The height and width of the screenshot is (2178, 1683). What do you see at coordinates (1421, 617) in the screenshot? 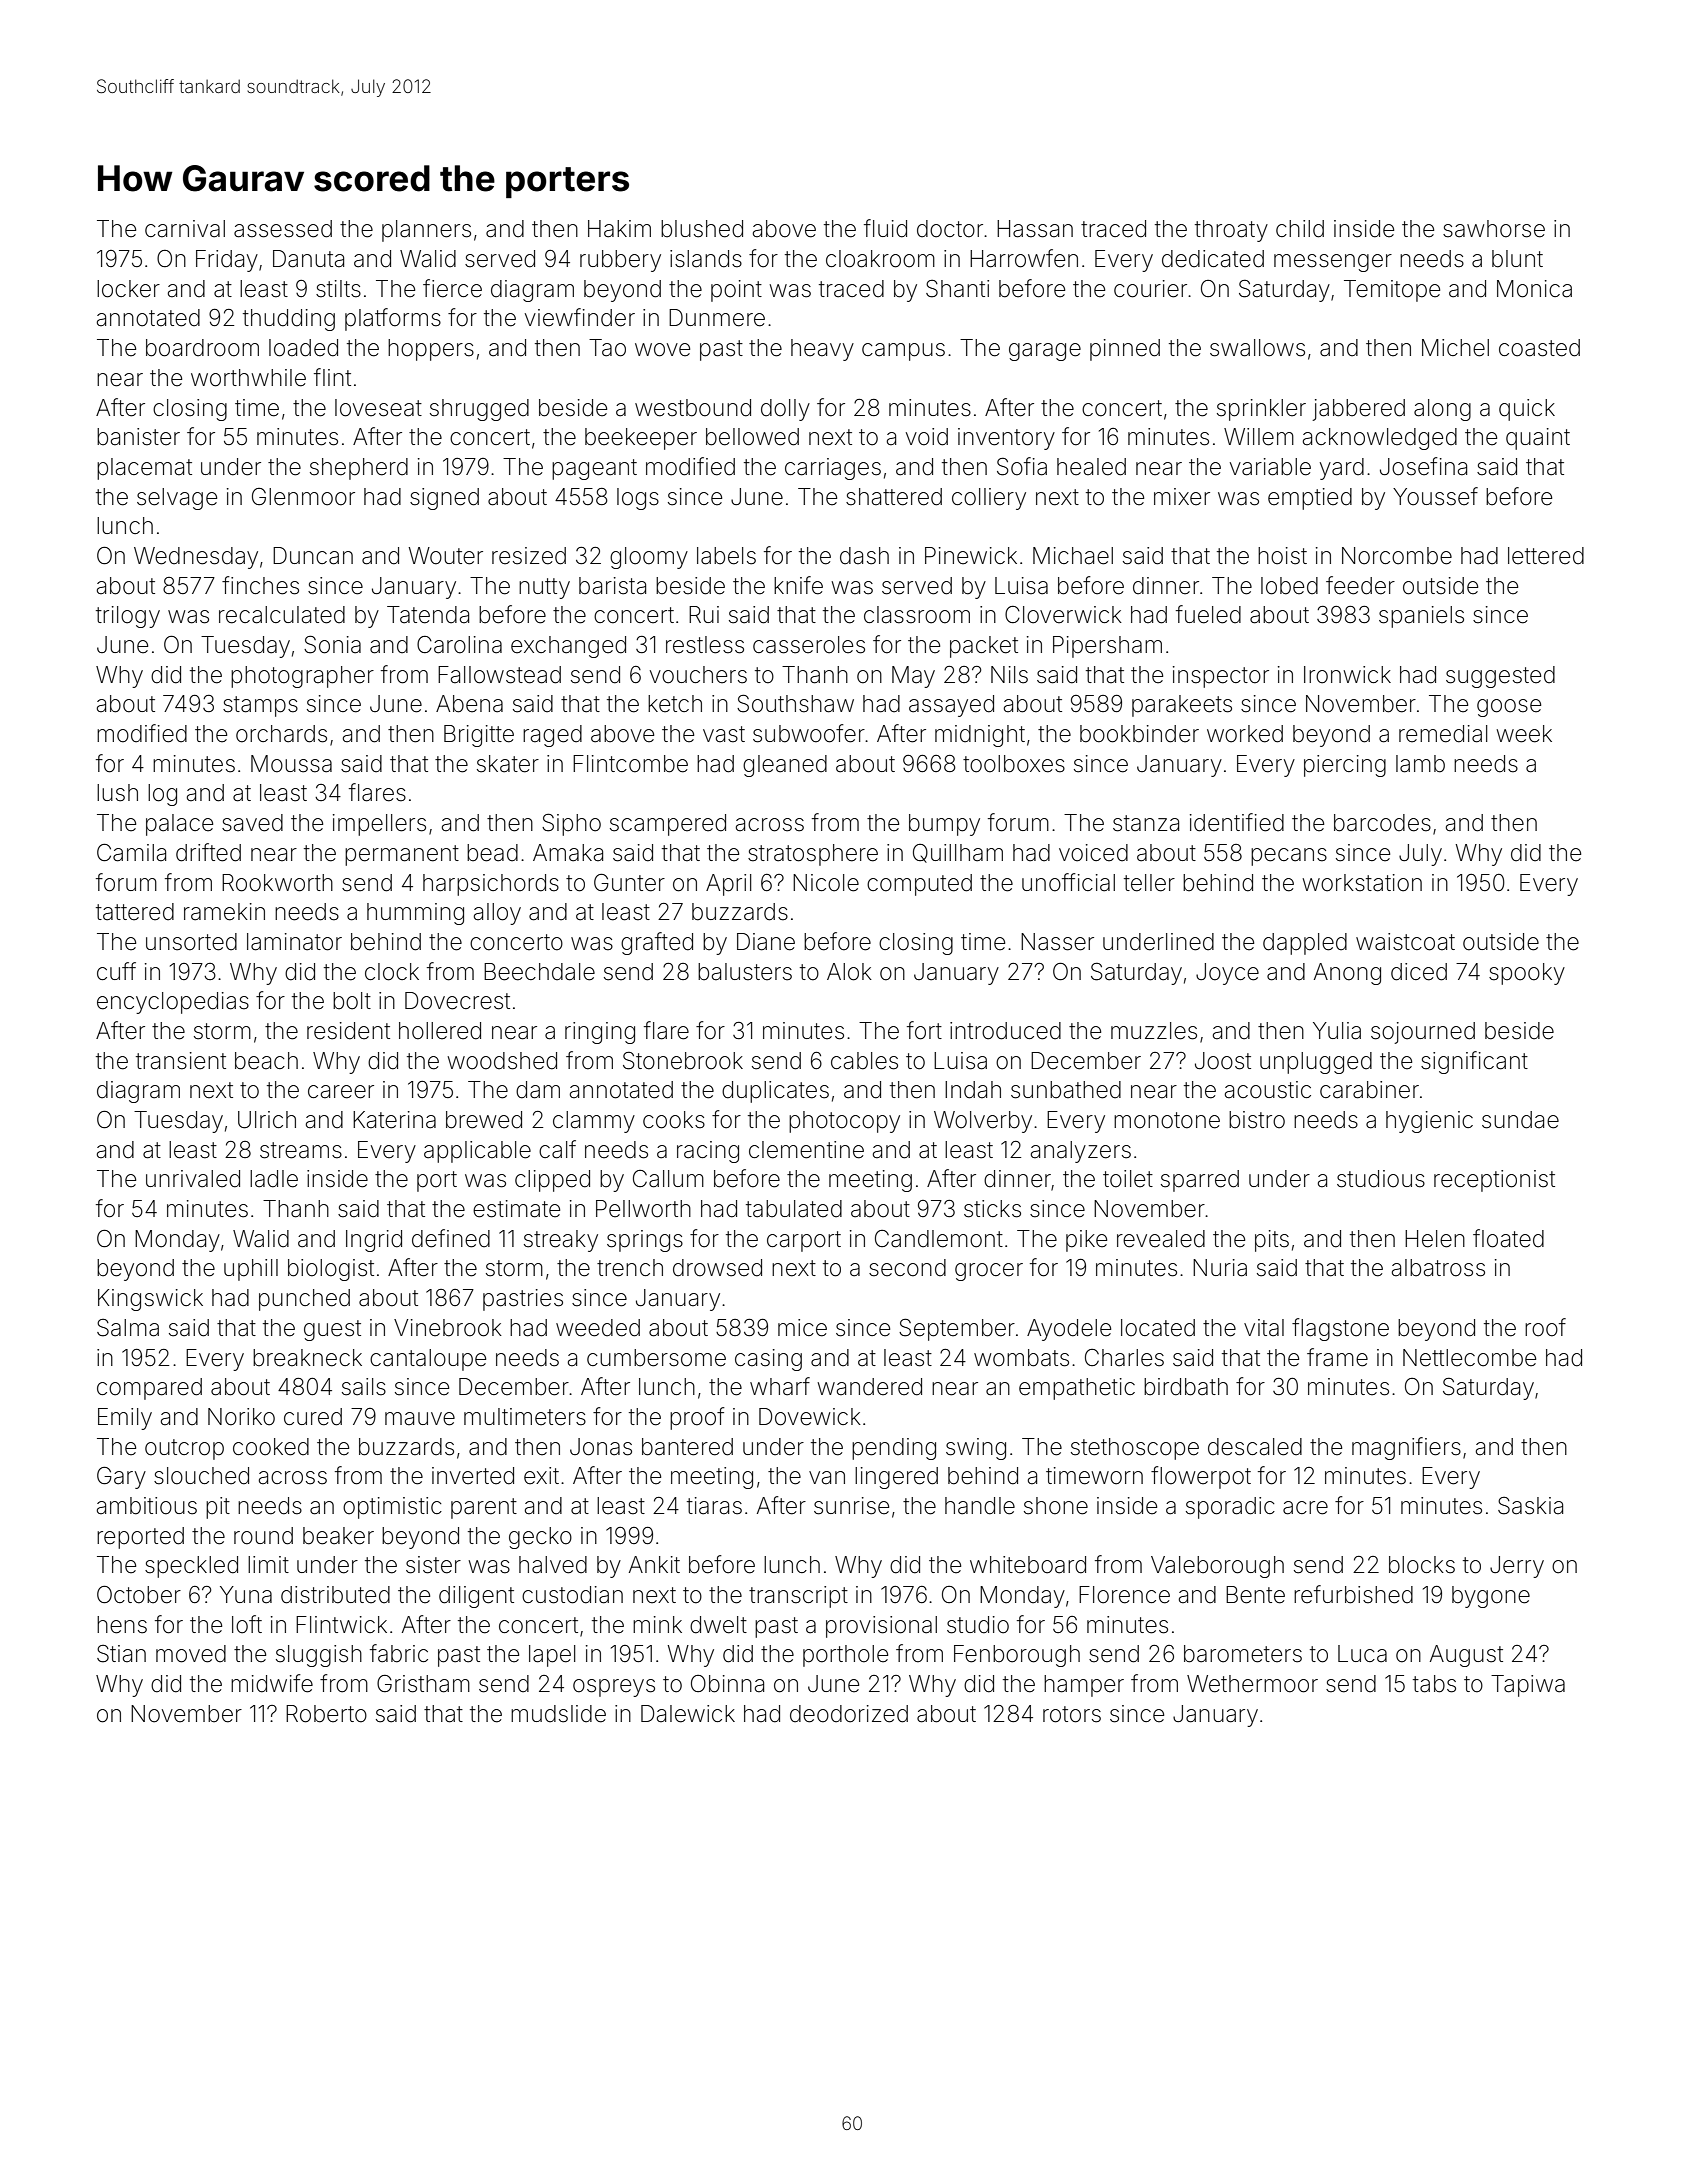
I see `spaniels` at bounding box center [1421, 617].
